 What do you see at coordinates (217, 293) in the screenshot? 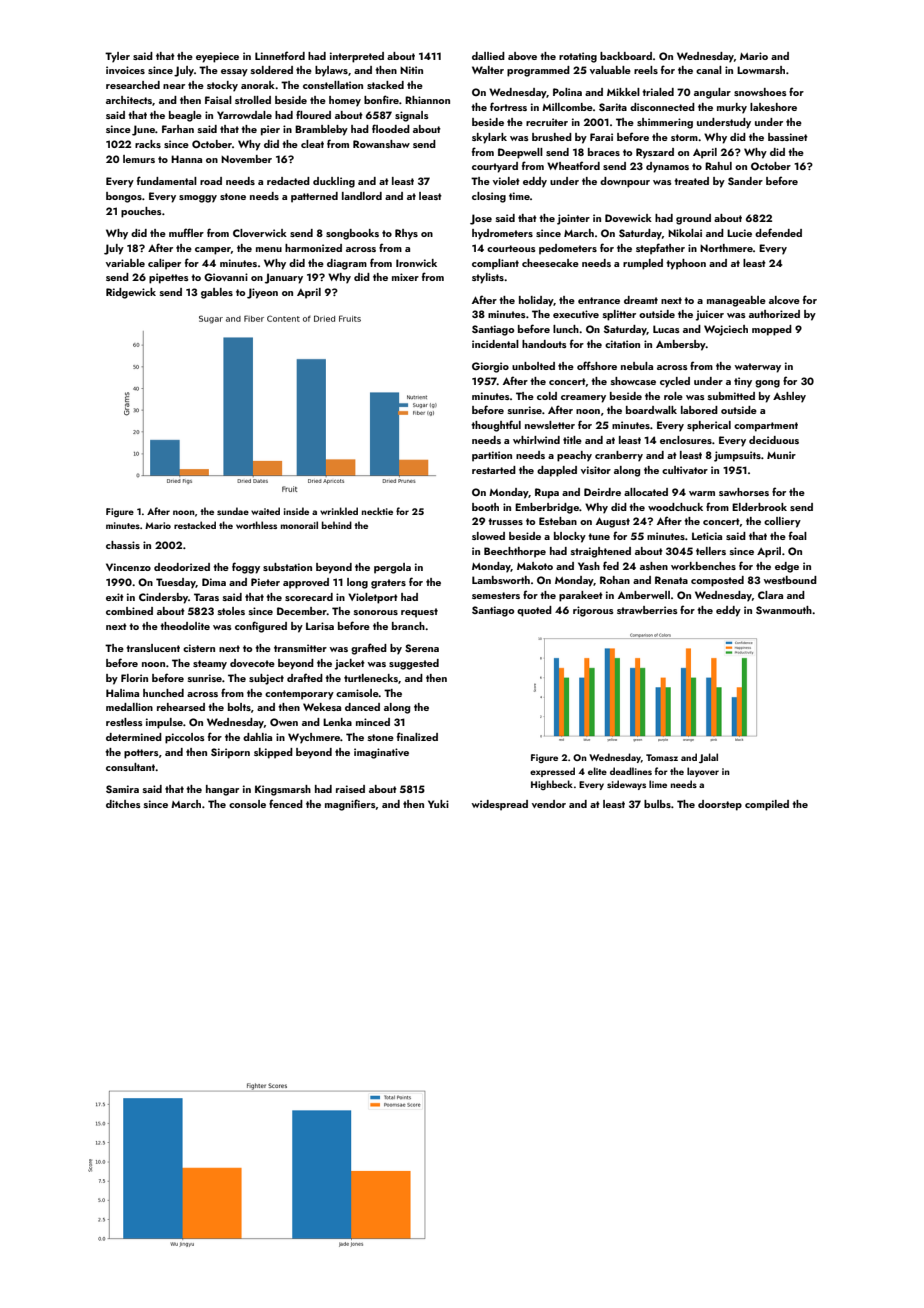
I see `gables` at bounding box center [217, 293].
